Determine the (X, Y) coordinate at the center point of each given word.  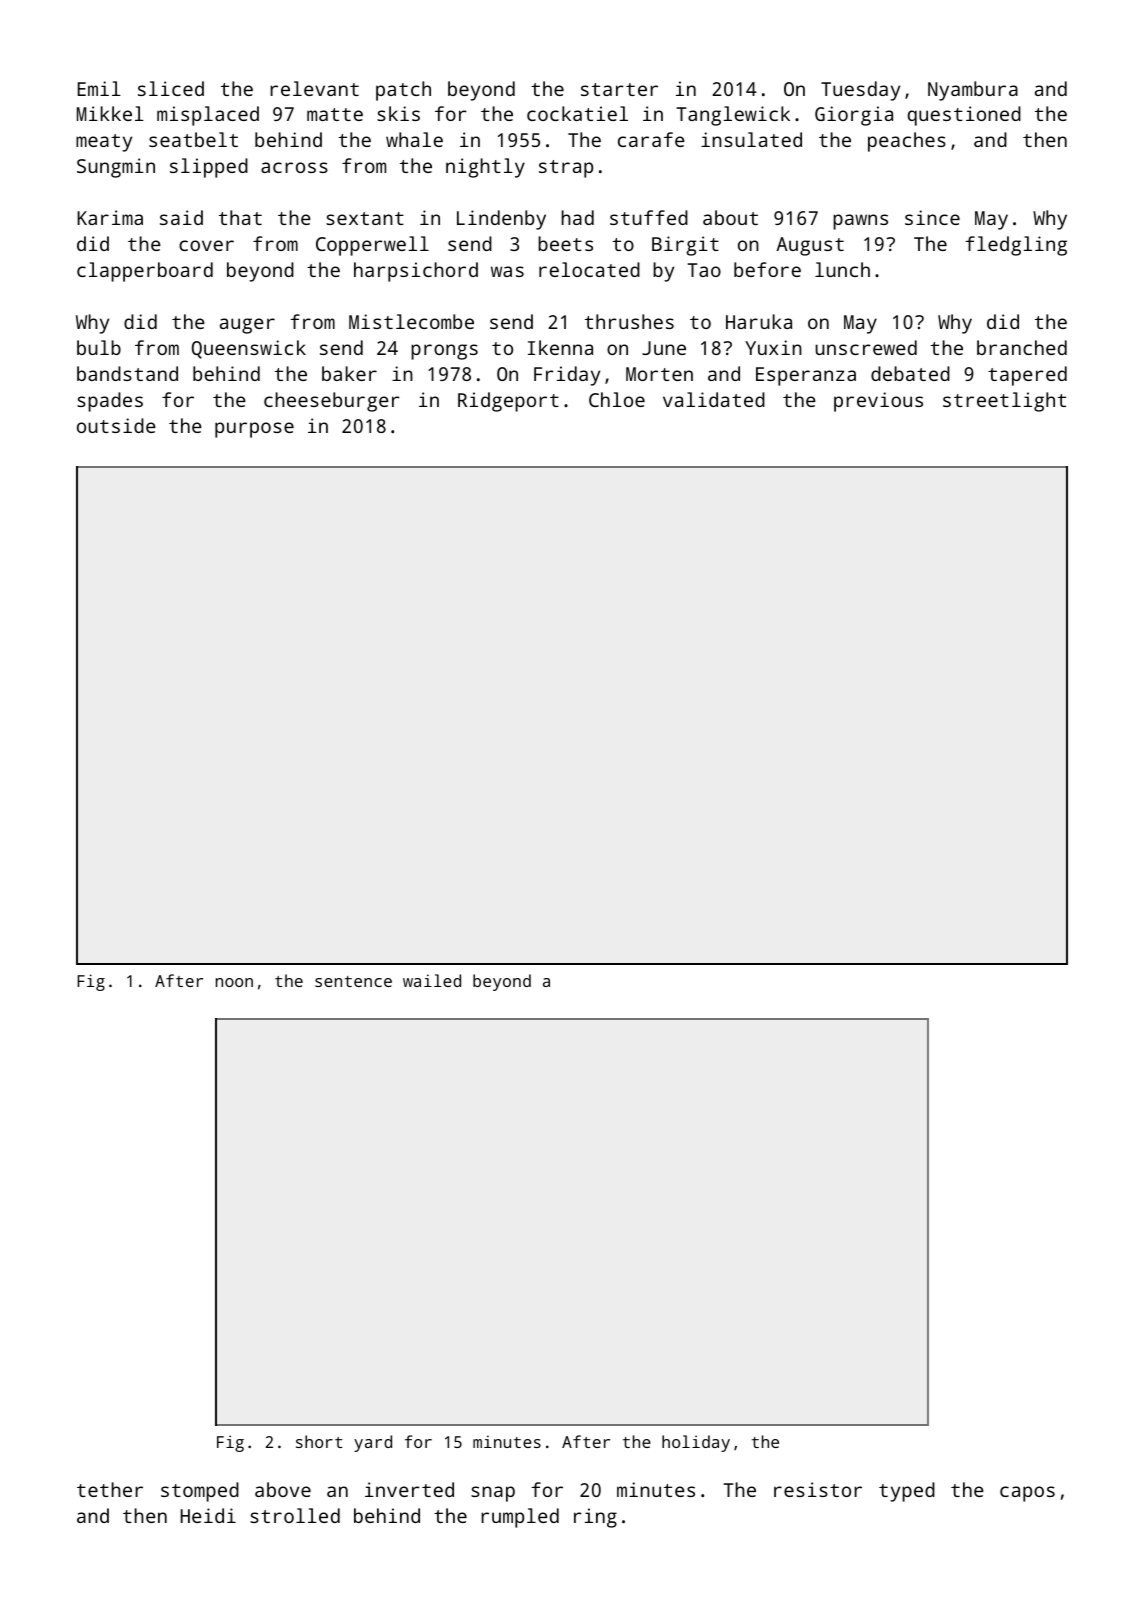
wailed (432, 980)
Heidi (208, 1515)
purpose (254, 430)
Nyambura (973, 91)
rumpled (520, 1518)
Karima (110, 217)
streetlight (1004, 402)
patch (403, 91)
